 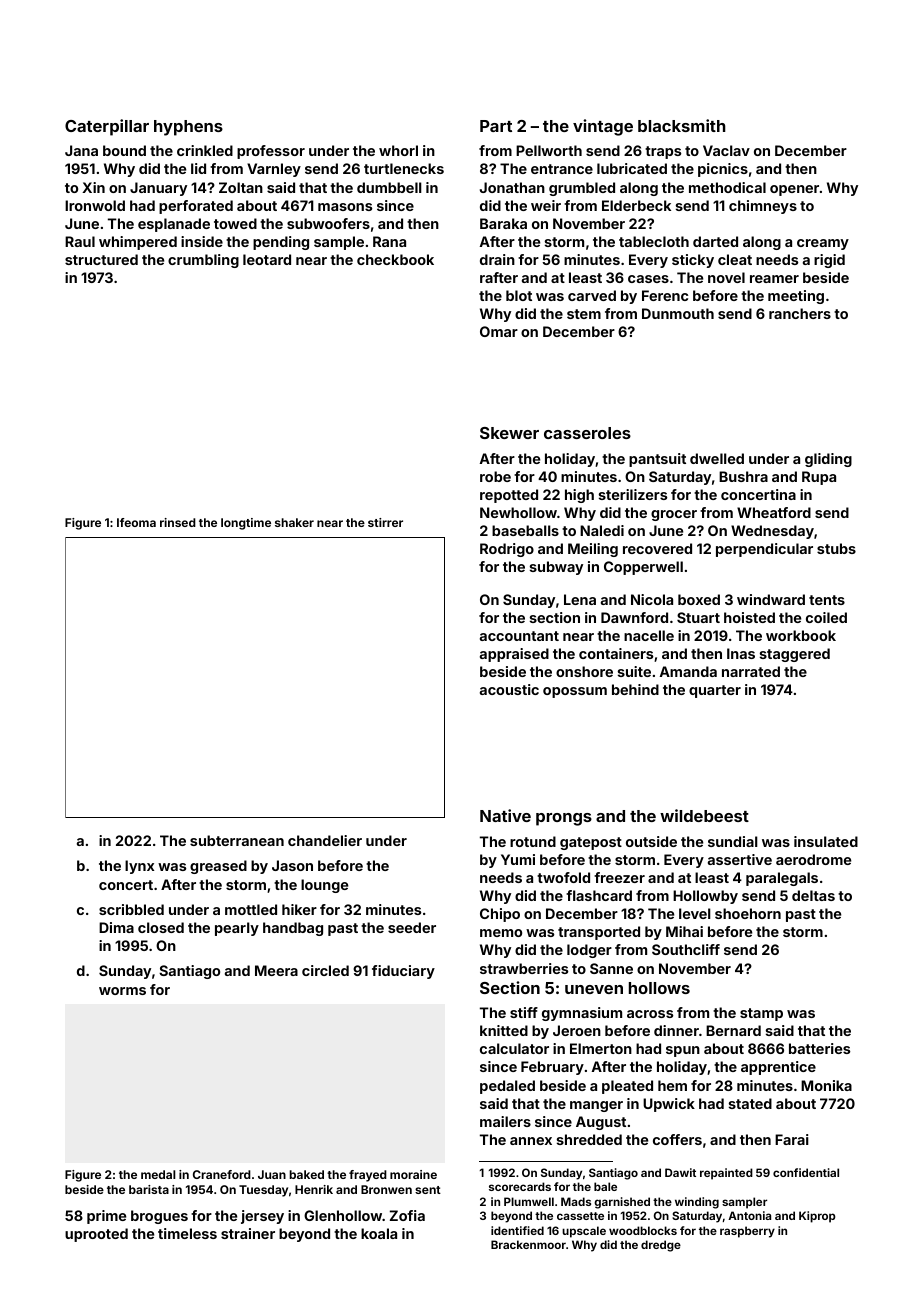 I want to click on deltas, so click(x=813, y=895).
